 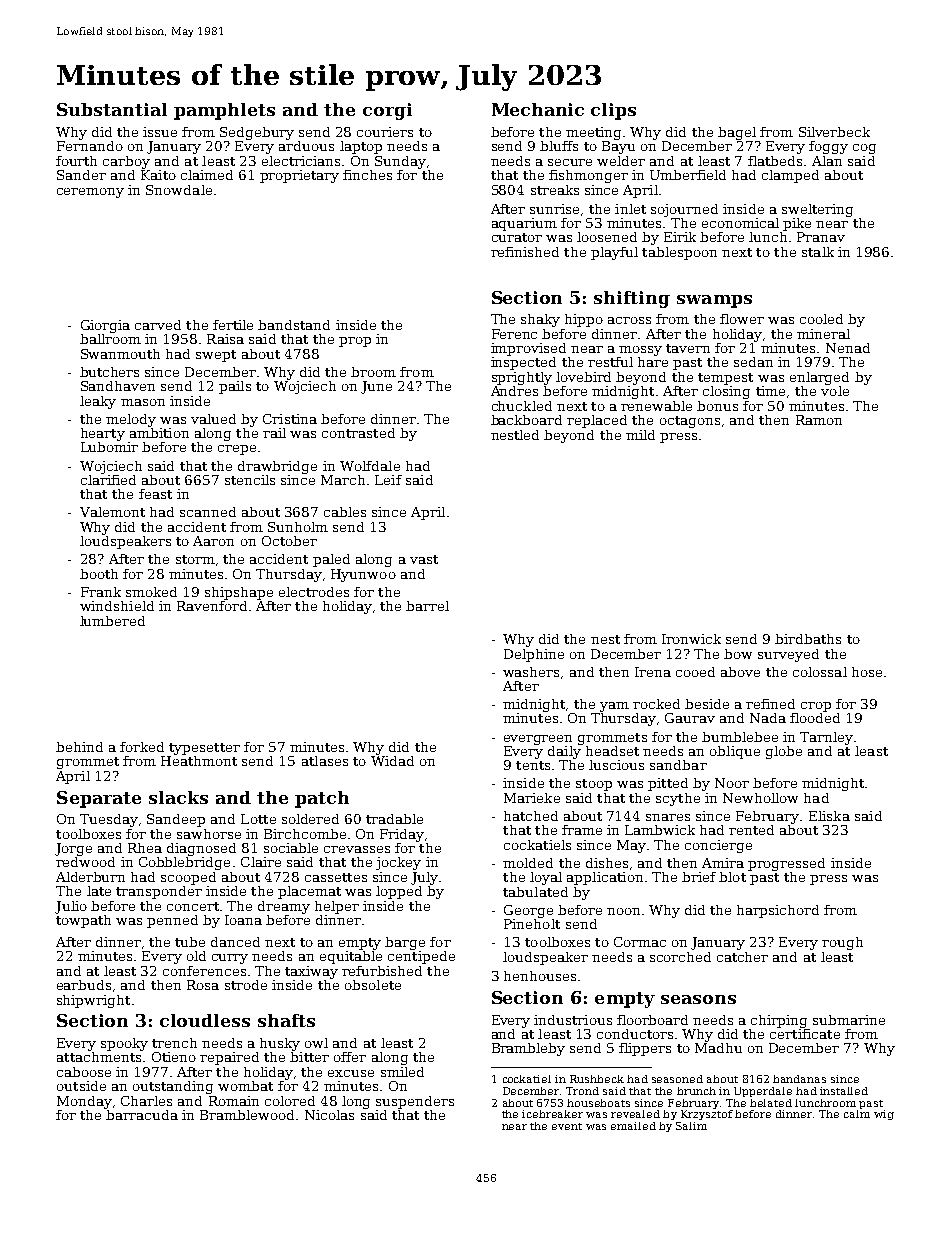 I want to click on loosened, so click(x=607, y=237).
